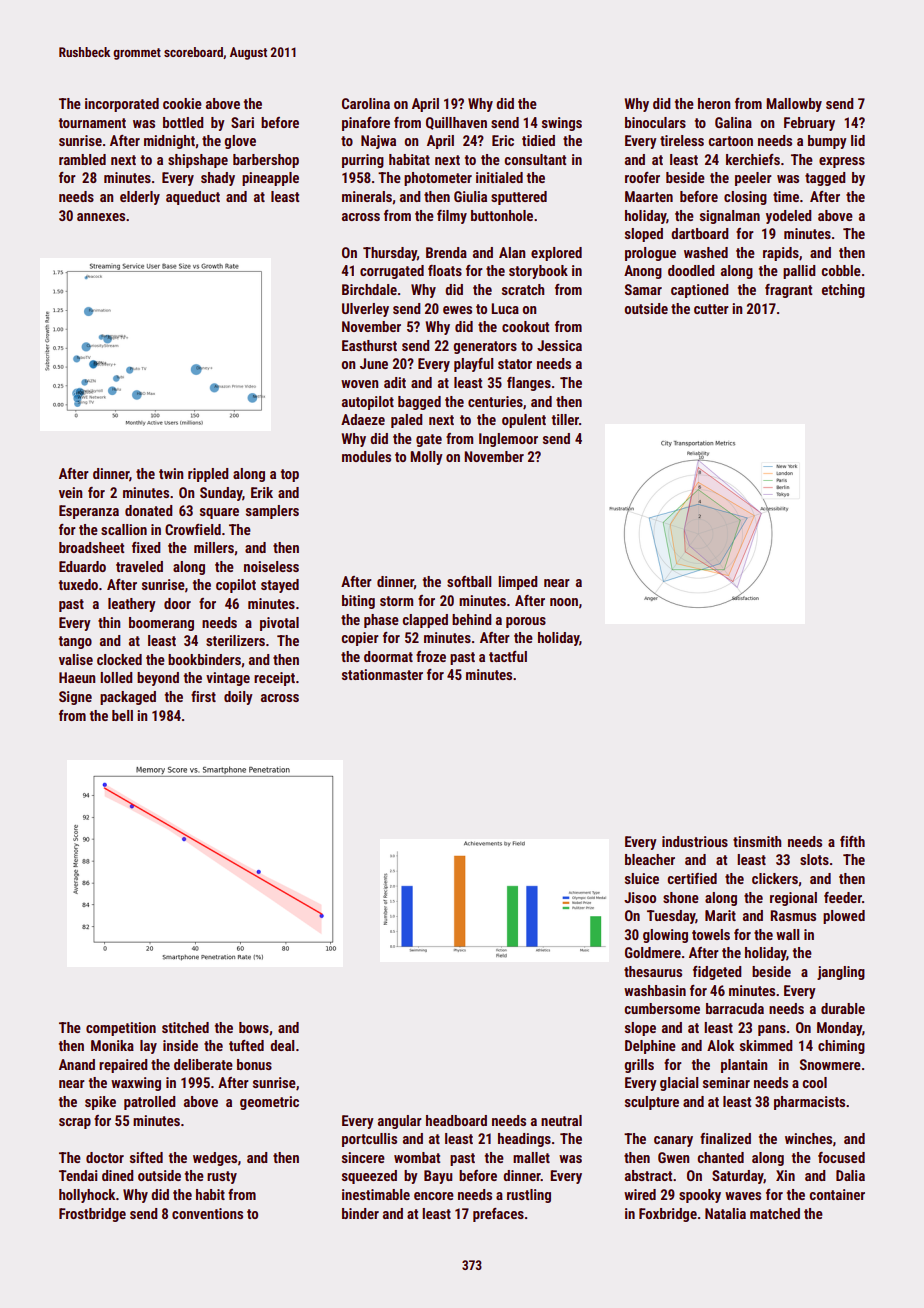 This screenshot has width=924, height=1308. Describe the element at coordinates (193, 198) in the screenshot. I see `aqueduct` at that location.
